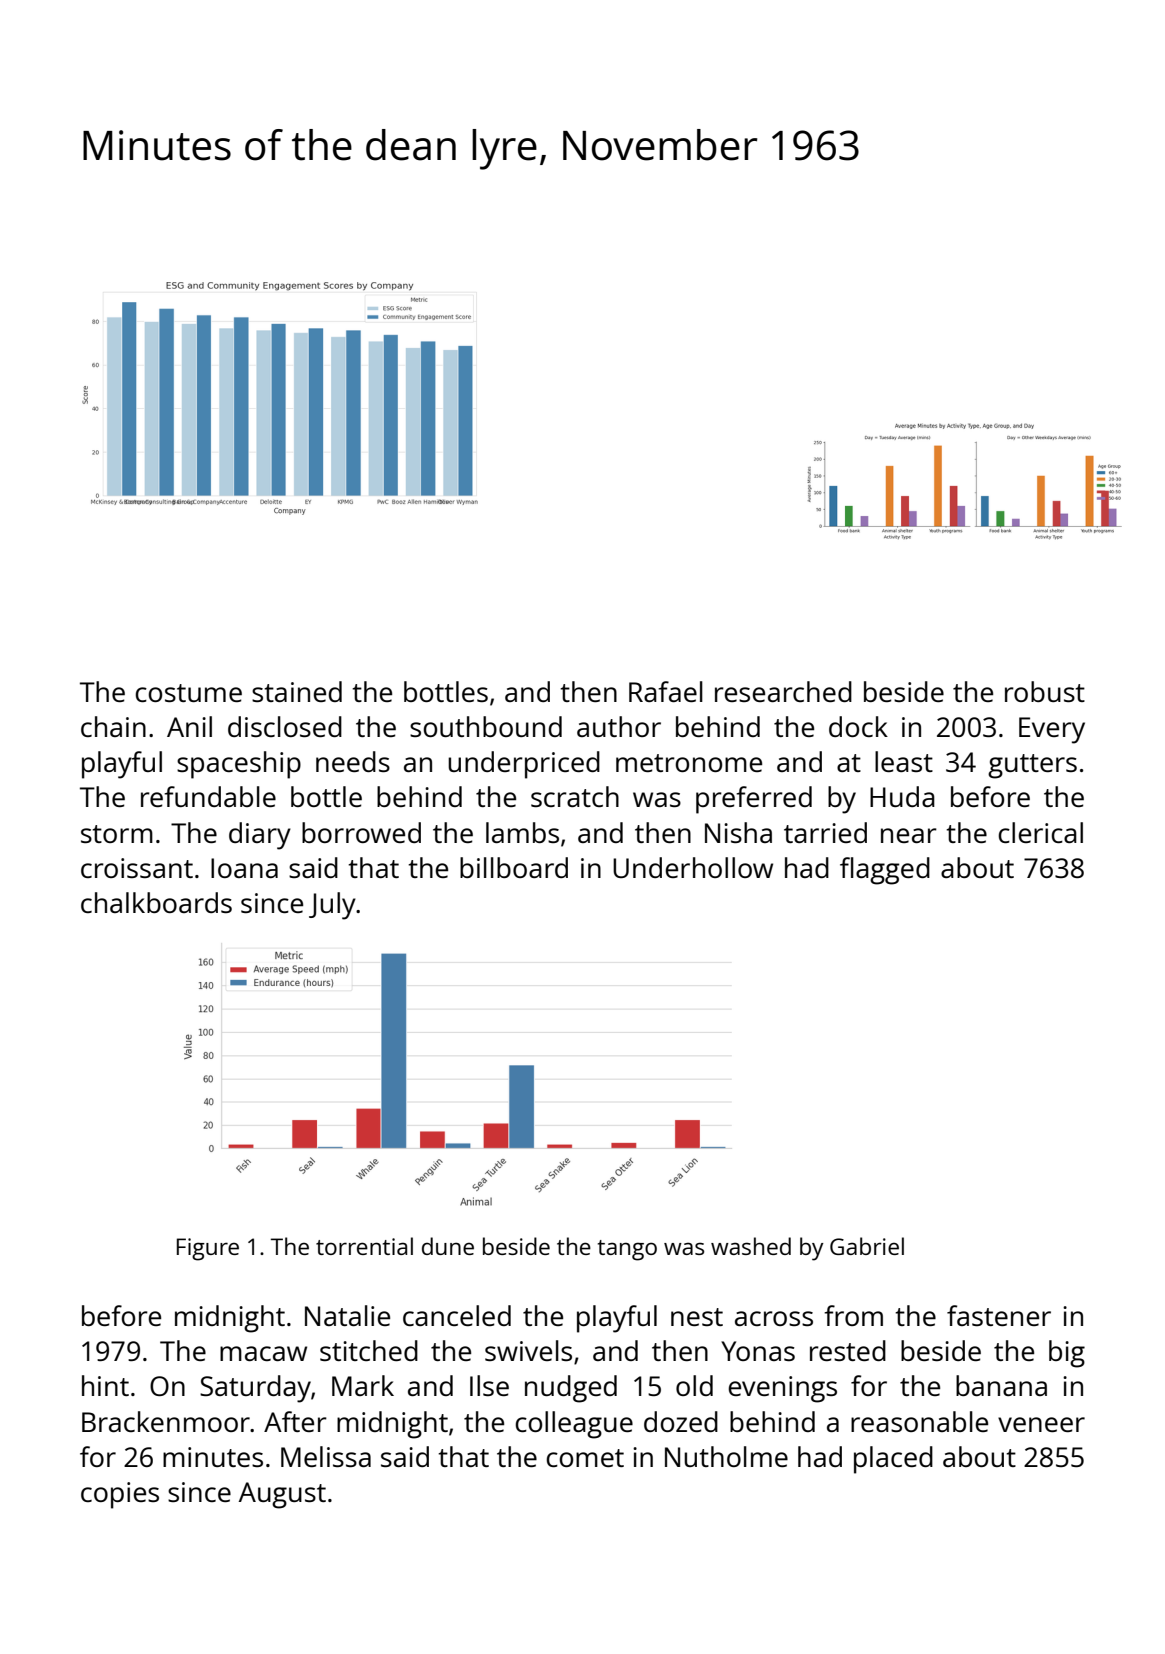 This image has width=1165, height=1654. I want to click on dozed, so click(681, 1421).
